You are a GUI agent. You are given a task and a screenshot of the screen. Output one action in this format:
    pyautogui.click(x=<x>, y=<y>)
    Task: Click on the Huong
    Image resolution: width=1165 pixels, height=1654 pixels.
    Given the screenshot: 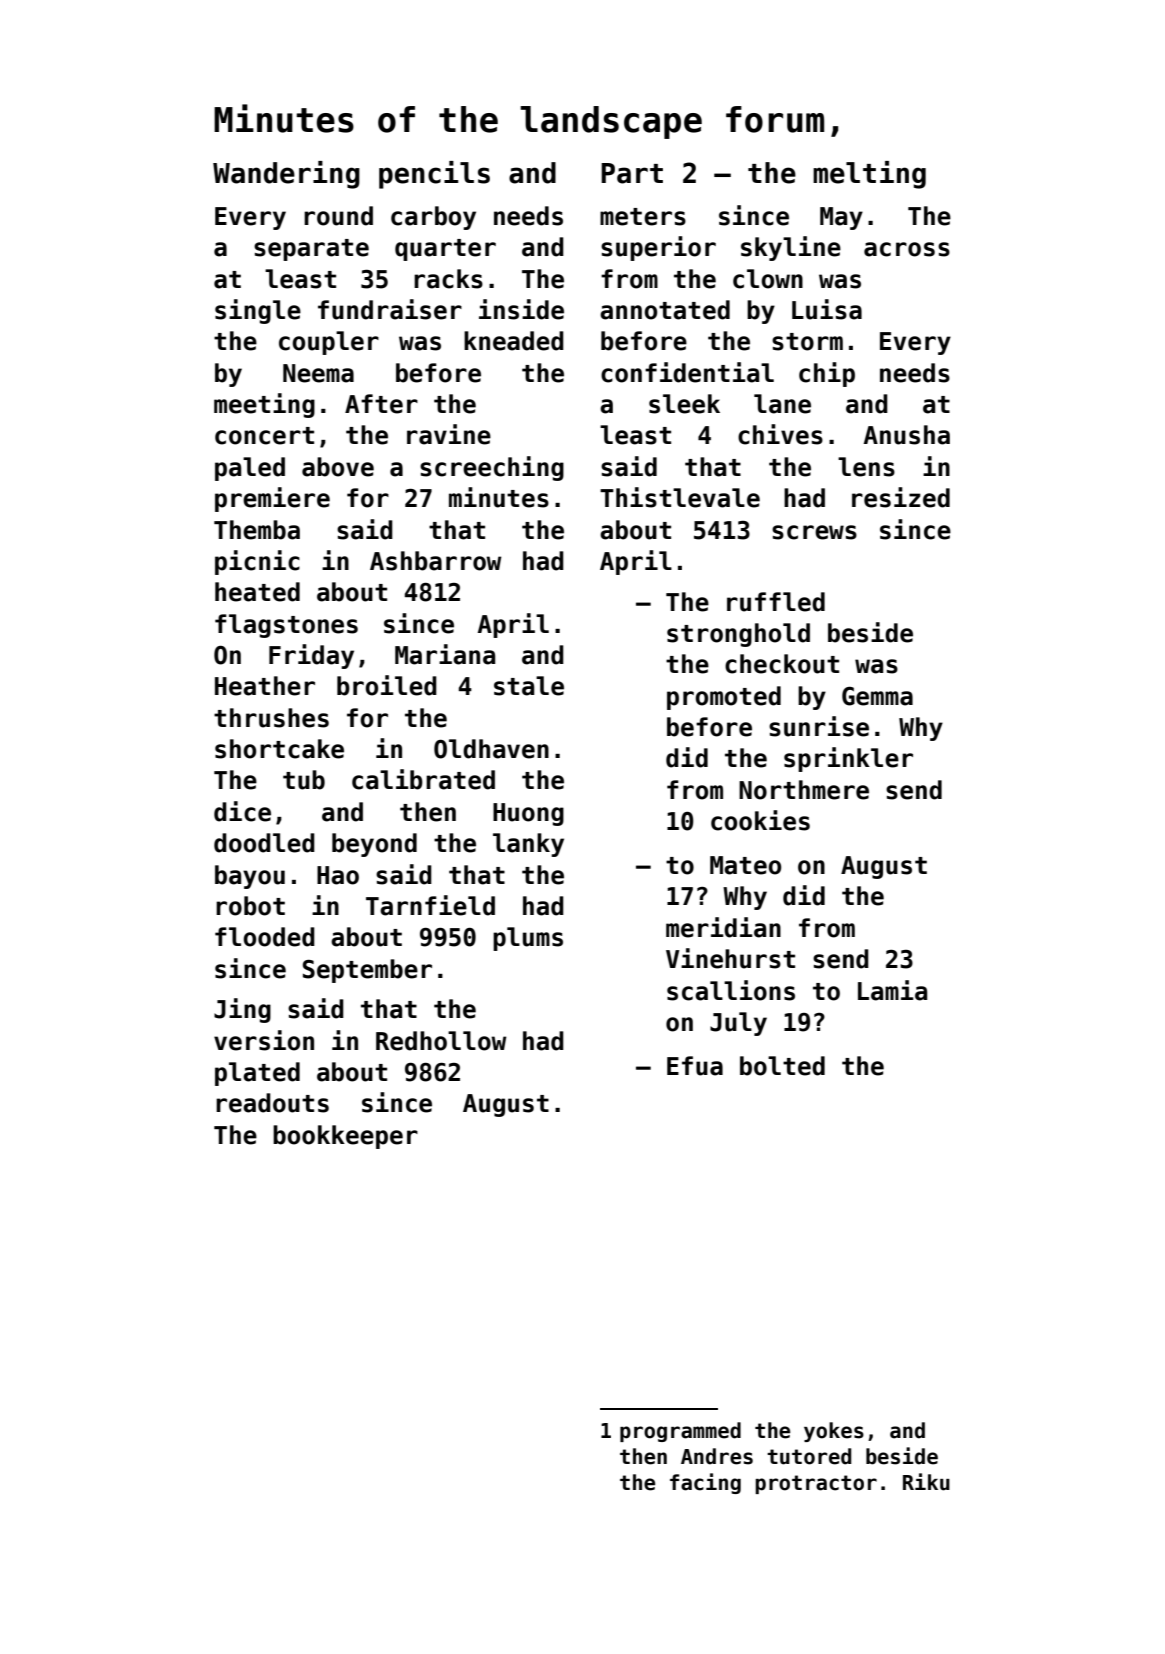 What is the action you would take?
    pyautogui.click(x=528, y=814)
